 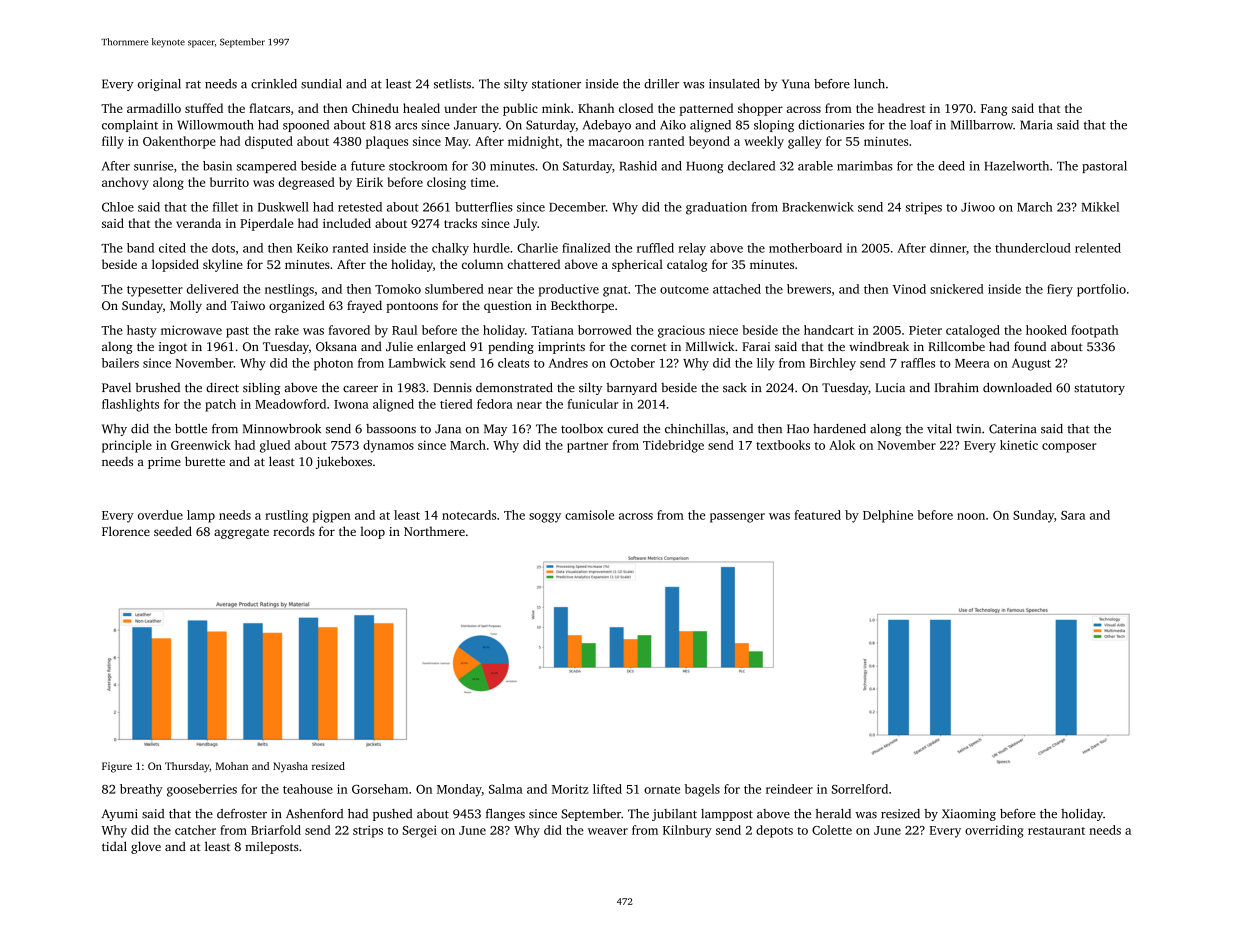 What do you see at coordinates (760, 109) in the screenshot?
I see `shopper` at bounding box center [760, 109].
